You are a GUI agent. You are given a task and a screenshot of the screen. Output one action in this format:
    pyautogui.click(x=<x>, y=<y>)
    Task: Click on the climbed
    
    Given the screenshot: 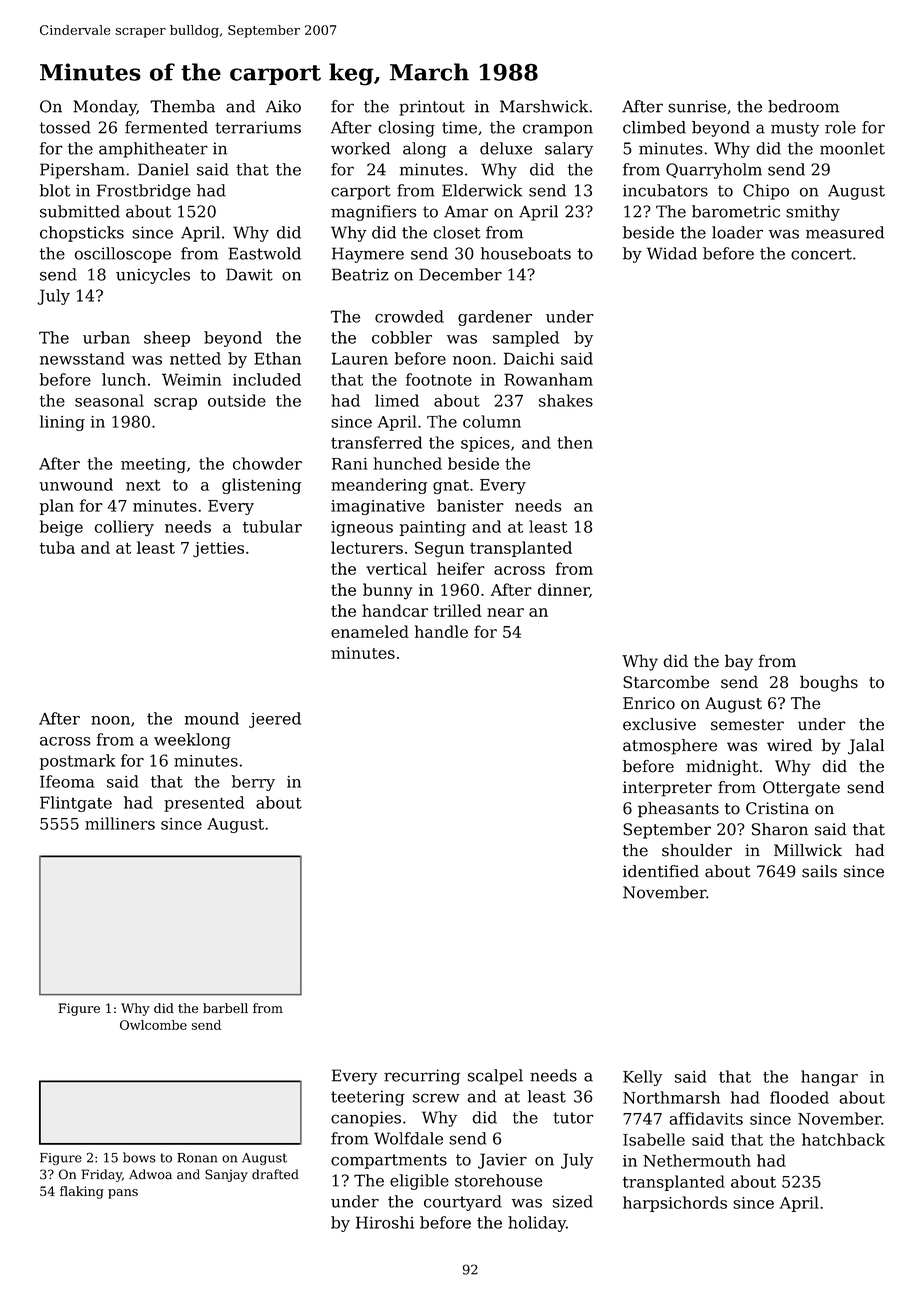 What is the action you would take?
    pyautogui.click(x=654, y=127)
